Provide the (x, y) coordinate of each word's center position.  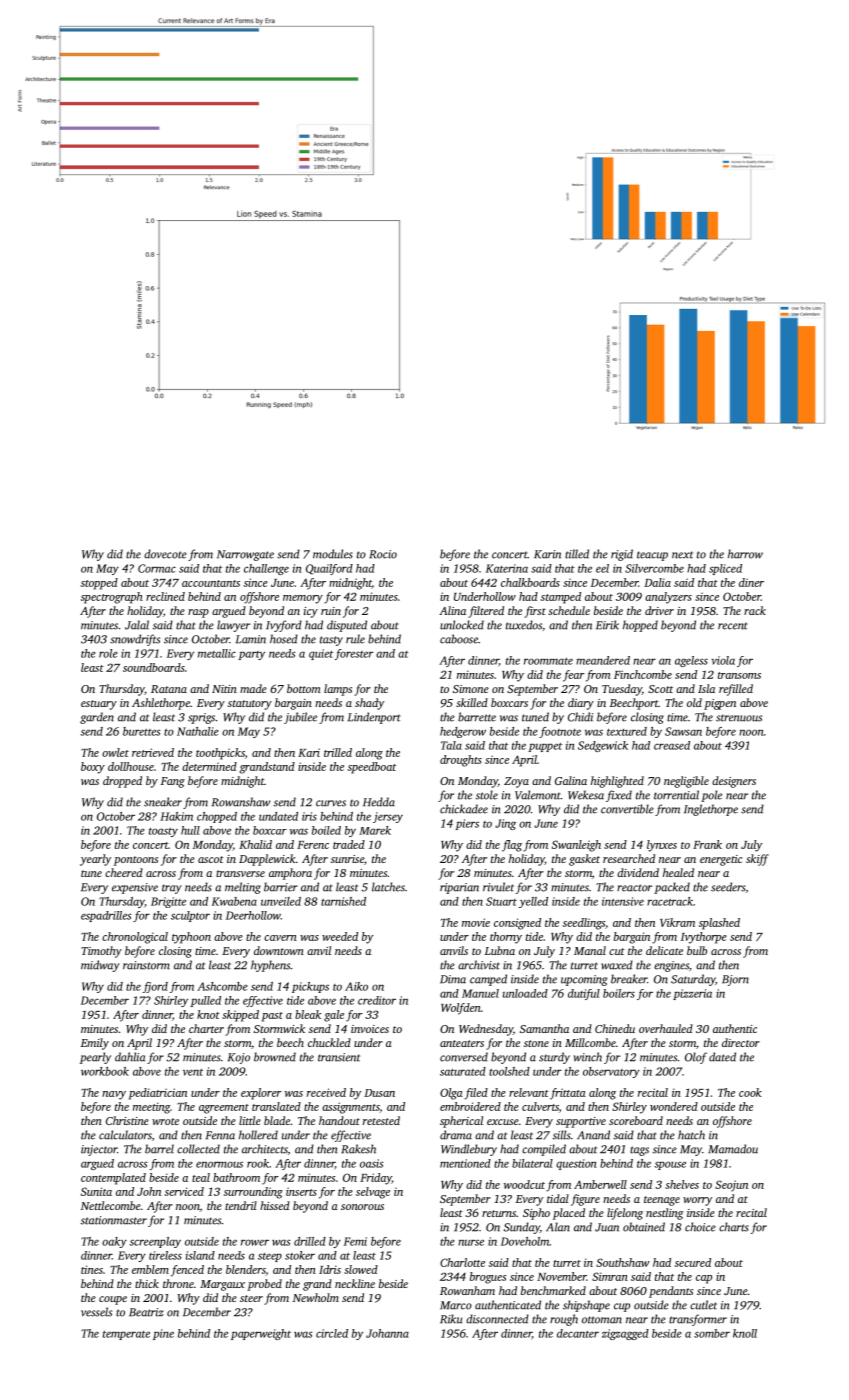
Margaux (222, 1285)
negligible (686, 782)
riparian (459, 888)
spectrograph (112, 598)
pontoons (136, 861)
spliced (725, 569)
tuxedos (524, 625)
